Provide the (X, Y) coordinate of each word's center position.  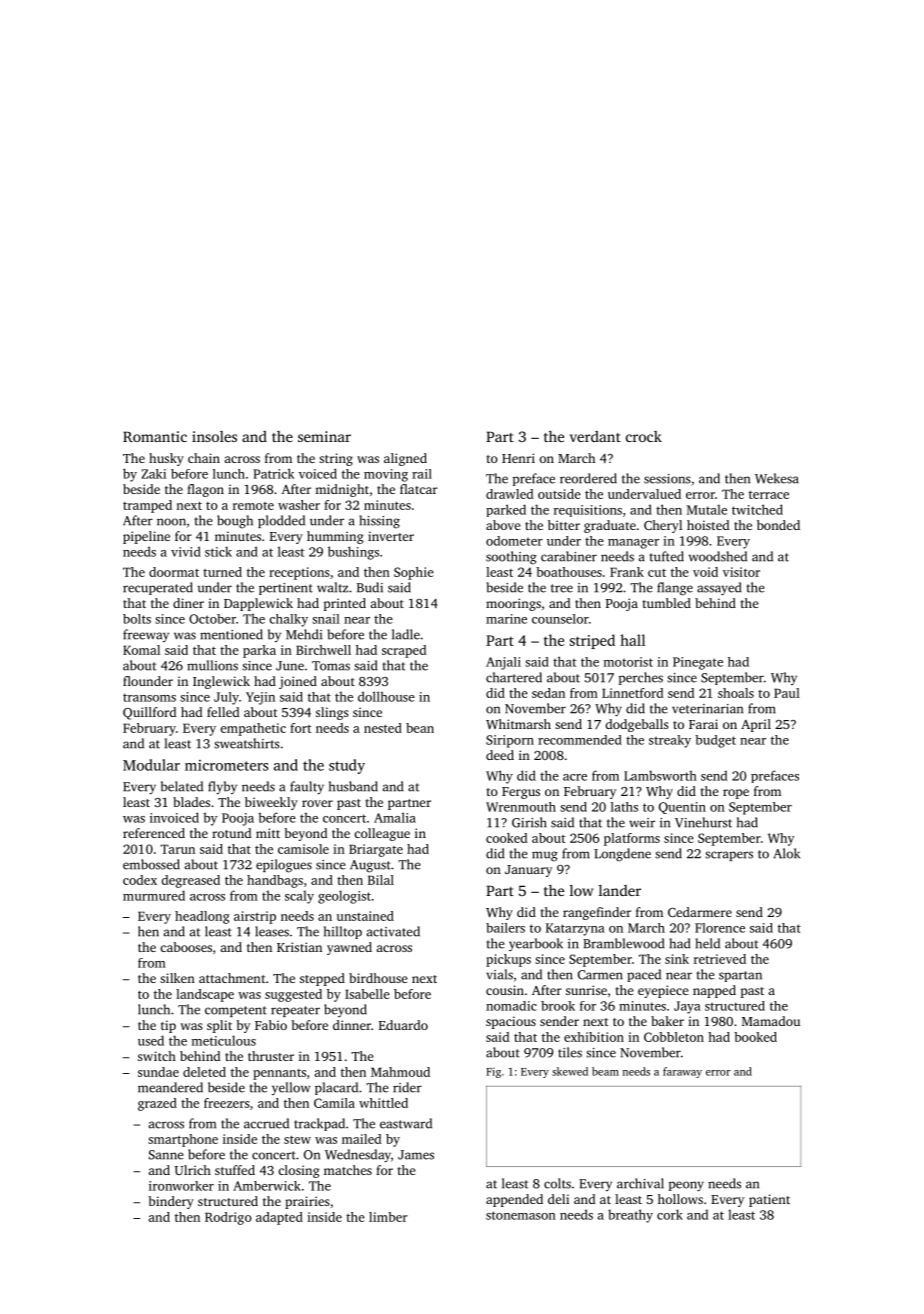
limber (388, 1217)
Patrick (274, 473)
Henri (518, 458)
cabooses (186, 947)
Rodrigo (228, 1218)
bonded (778, 525)
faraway (682, 1072)
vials (499, 974)
